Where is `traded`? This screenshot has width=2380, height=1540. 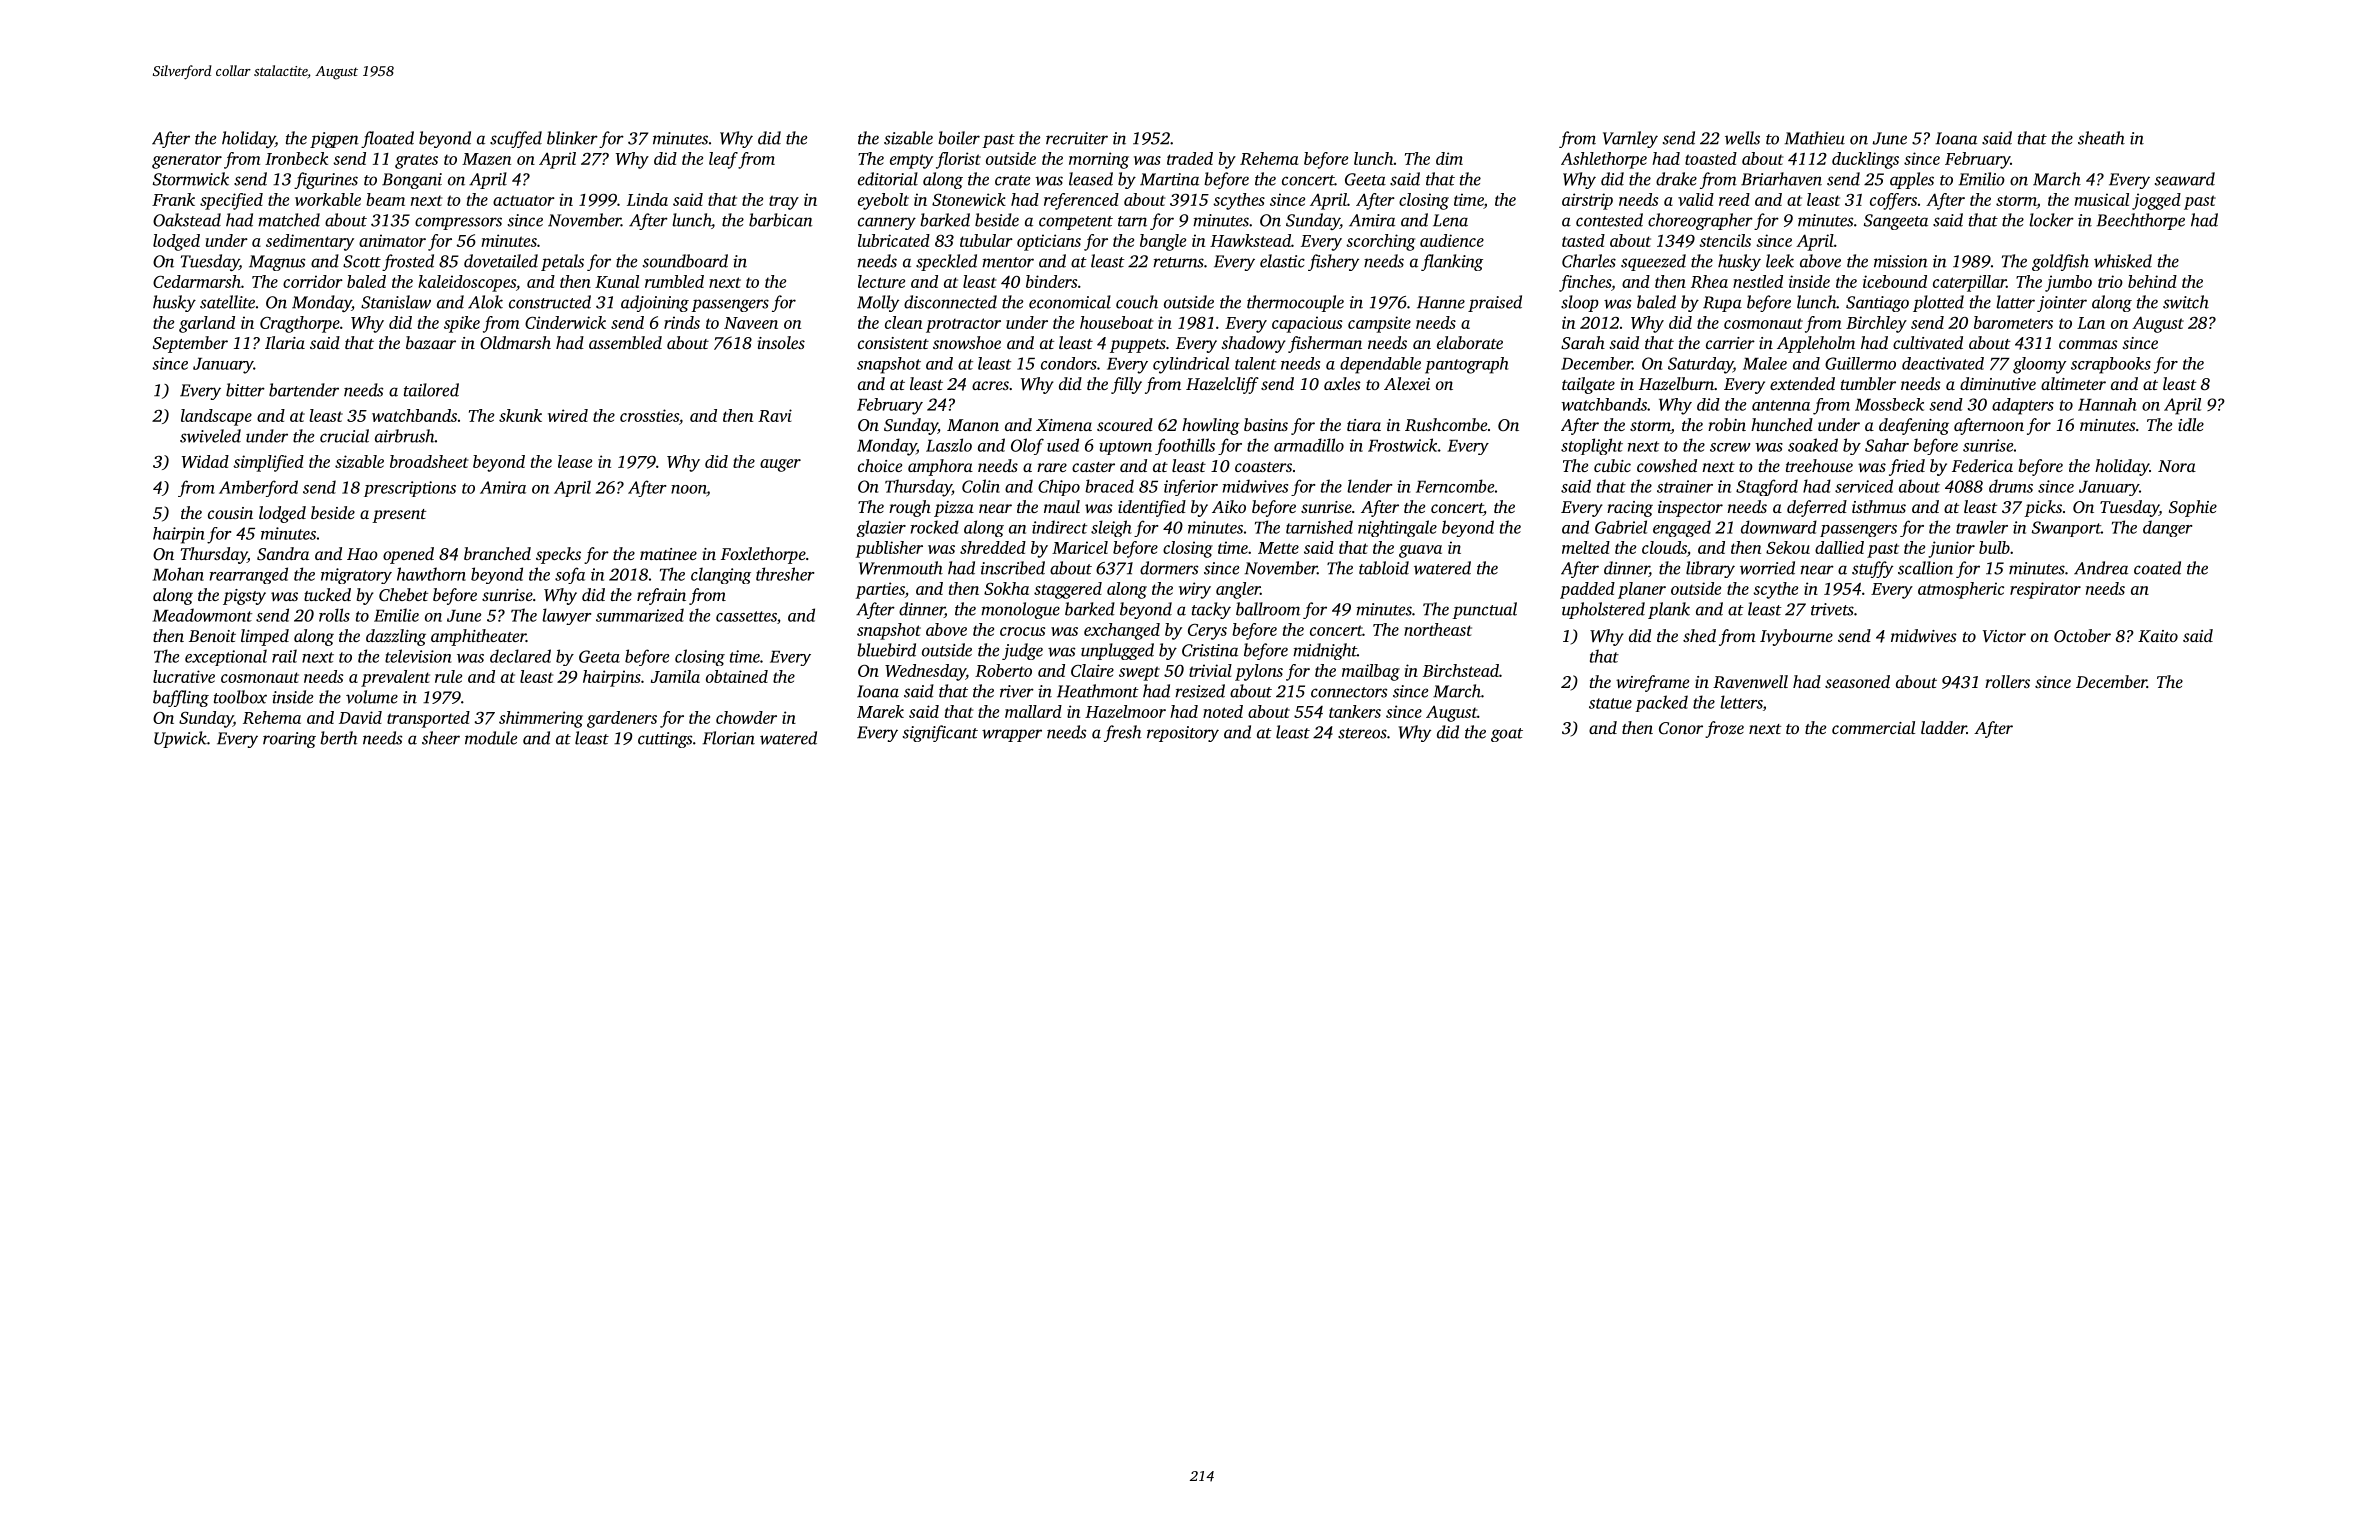
traded is located at coordinates (1190, 158).
